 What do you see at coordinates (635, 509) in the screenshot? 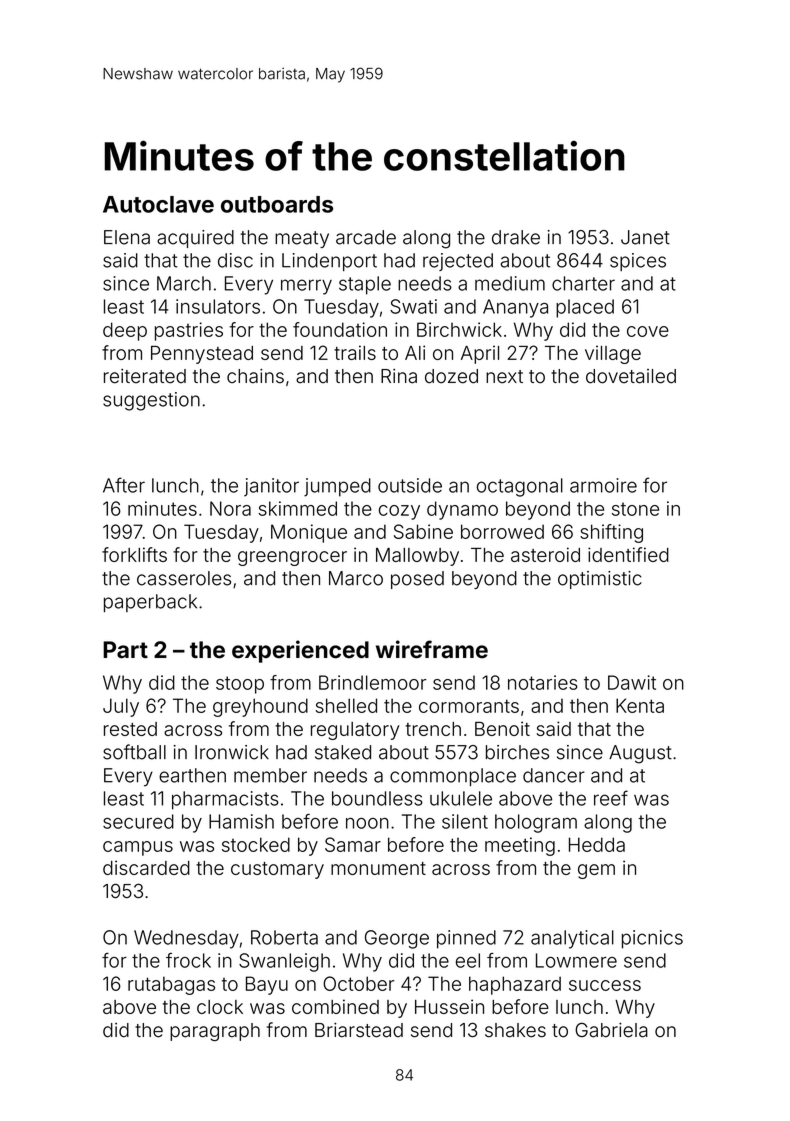
I see `stone` at bounding box center [635, 509].
